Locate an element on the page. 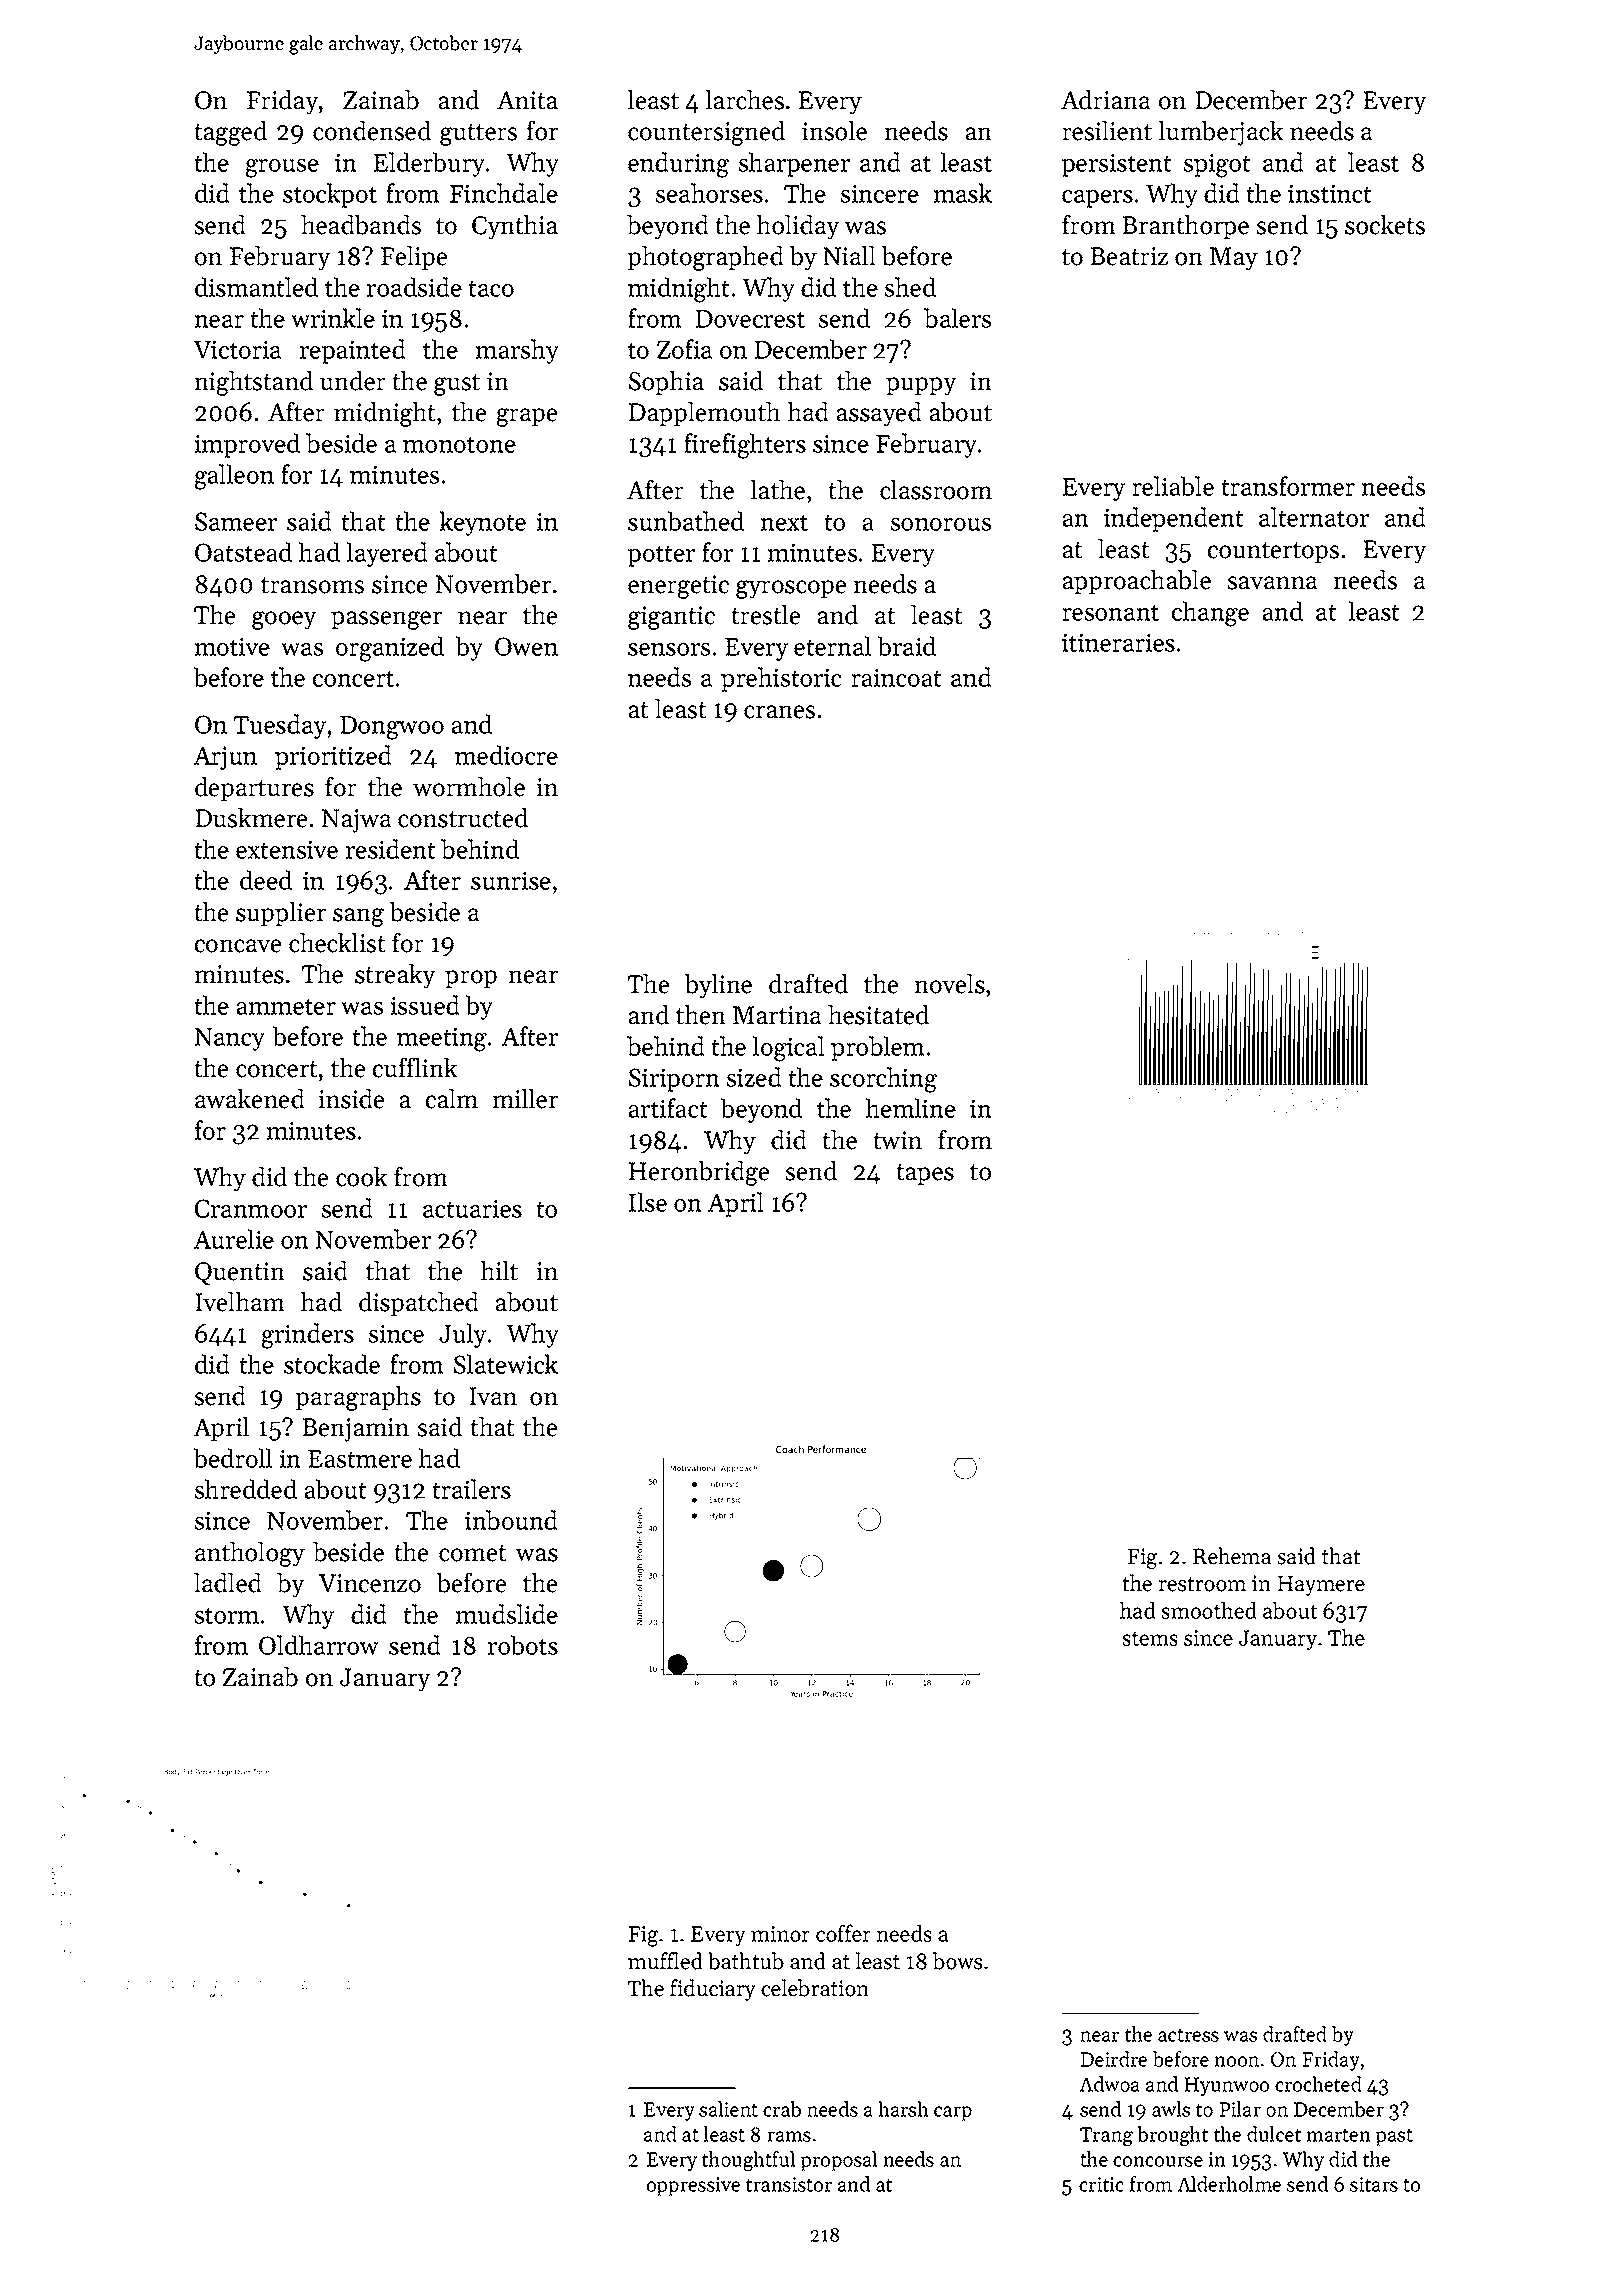  Ivelham is located at coordinates (240, 1302).
